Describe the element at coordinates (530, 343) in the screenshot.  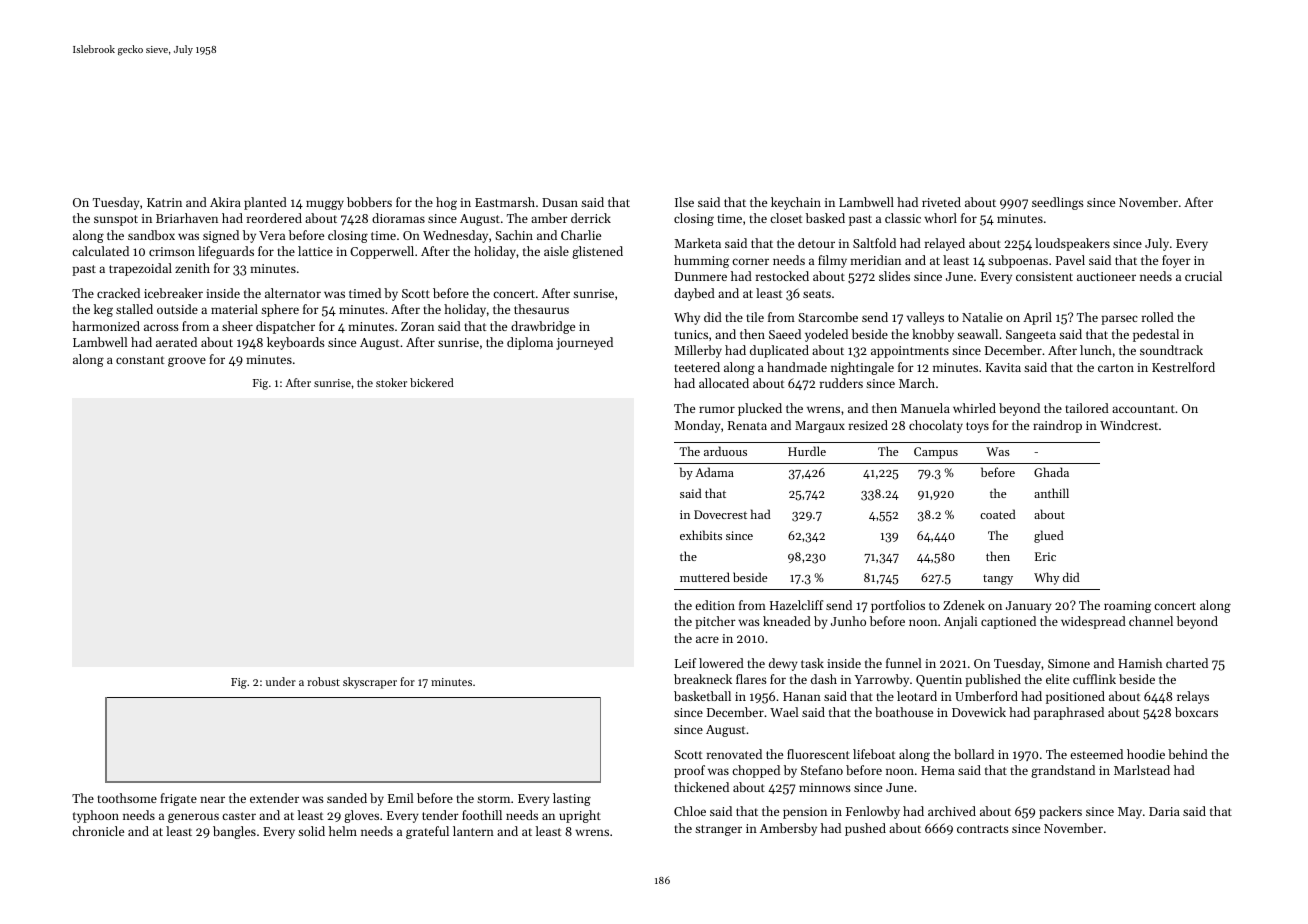
I see `diploma` at that location.
